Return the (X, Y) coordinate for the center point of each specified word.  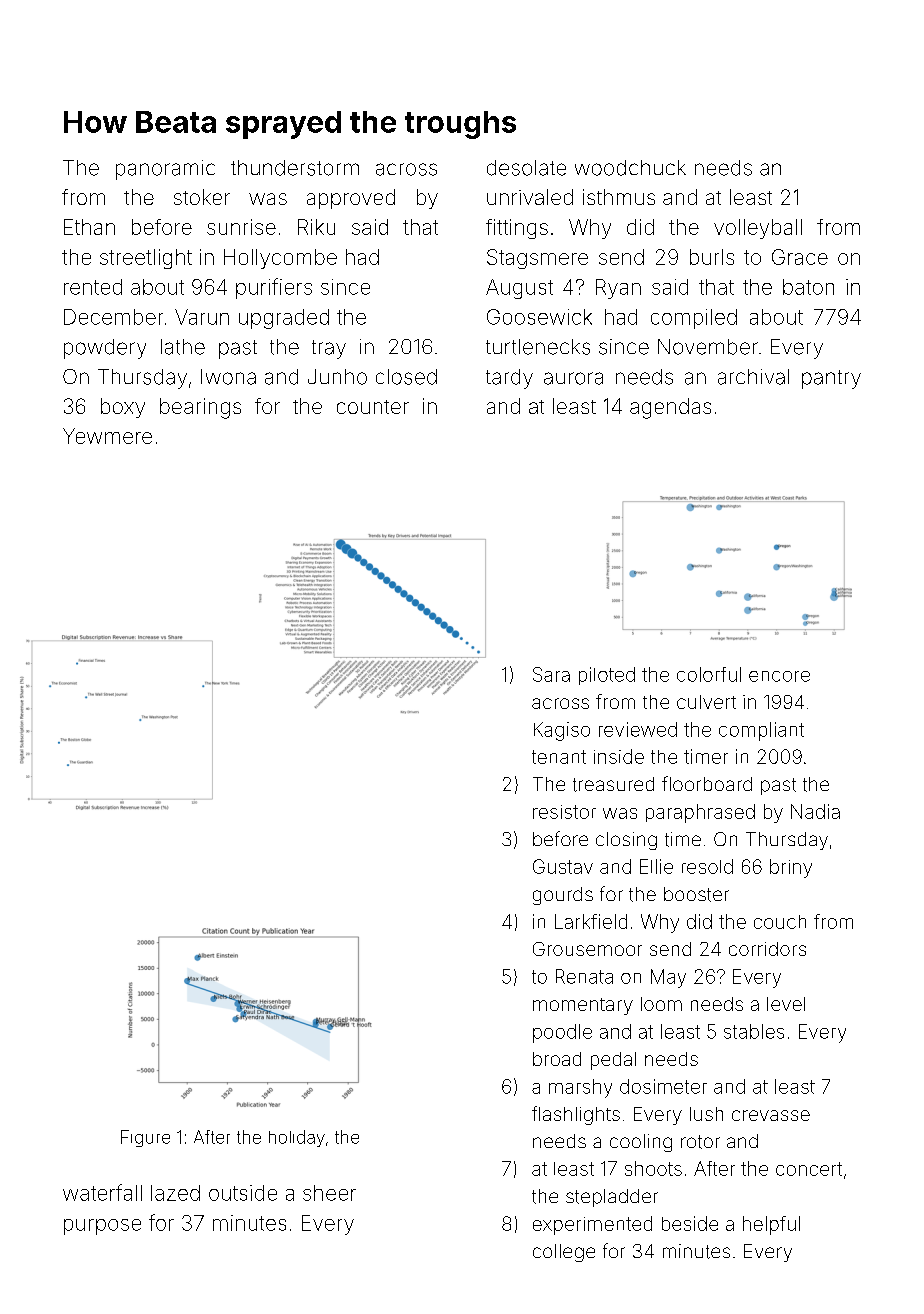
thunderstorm (295, 168)
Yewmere (107, 436)
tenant (559, 757)
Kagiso (562, 731)
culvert (706, 702)
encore (779, 676)
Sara (551, 674)
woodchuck (630, 168)
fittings (517, 229)
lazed (175, 1193)
